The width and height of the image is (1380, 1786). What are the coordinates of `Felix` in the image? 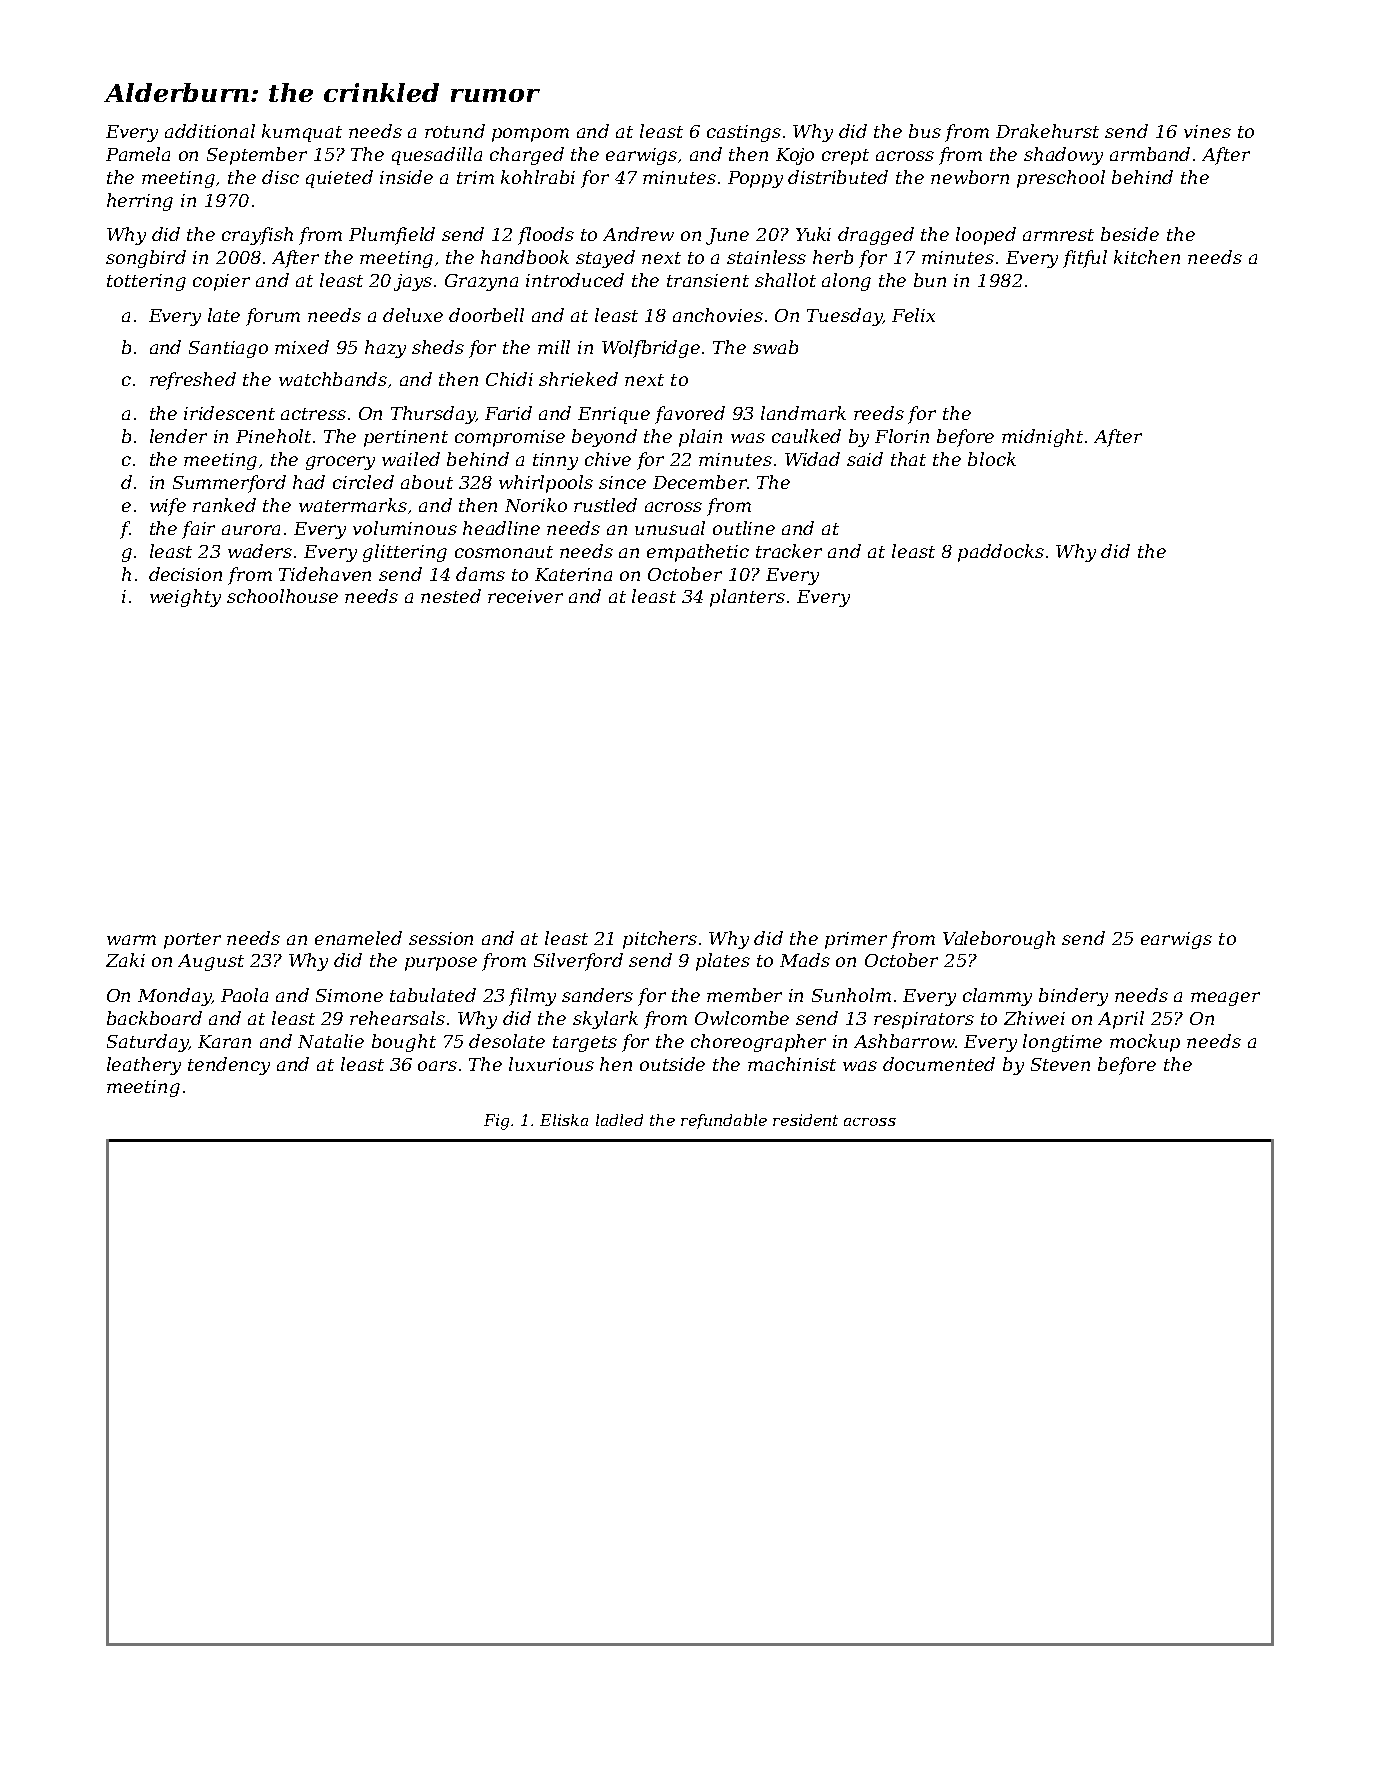 It's located at (913, 315).
